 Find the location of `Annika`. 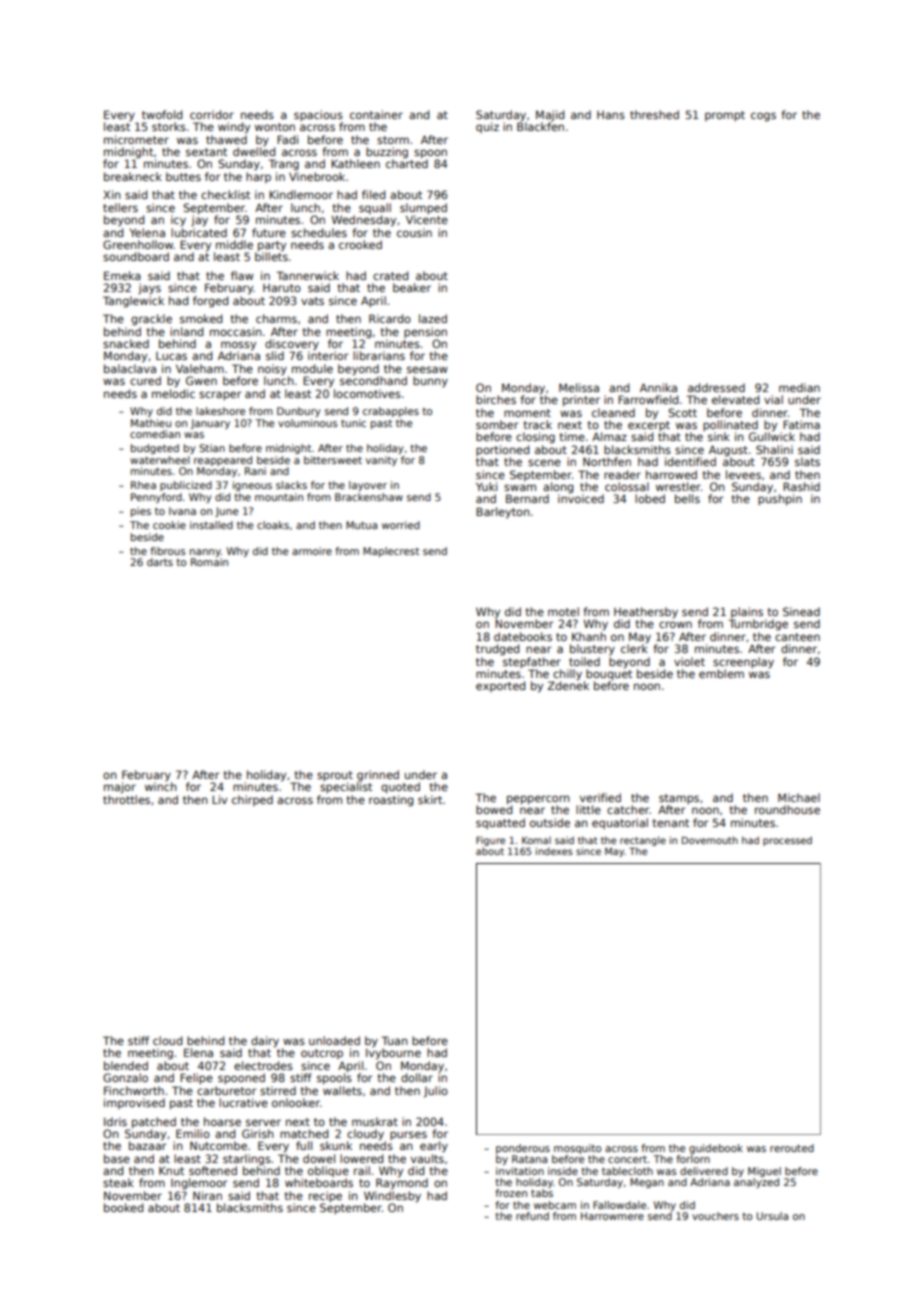

Annika is located at coordinates (658, 387).
